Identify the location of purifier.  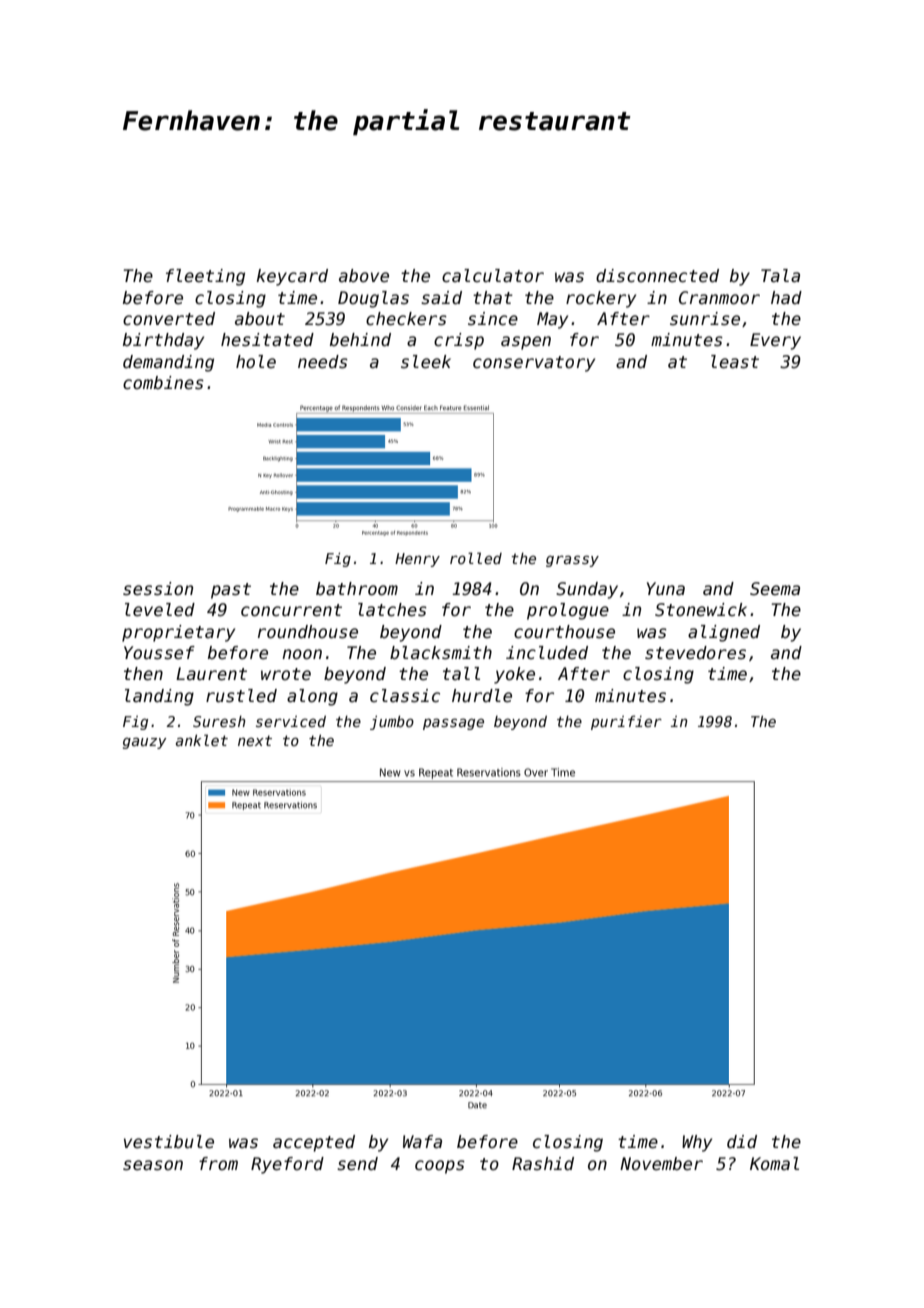
(626, 722).
